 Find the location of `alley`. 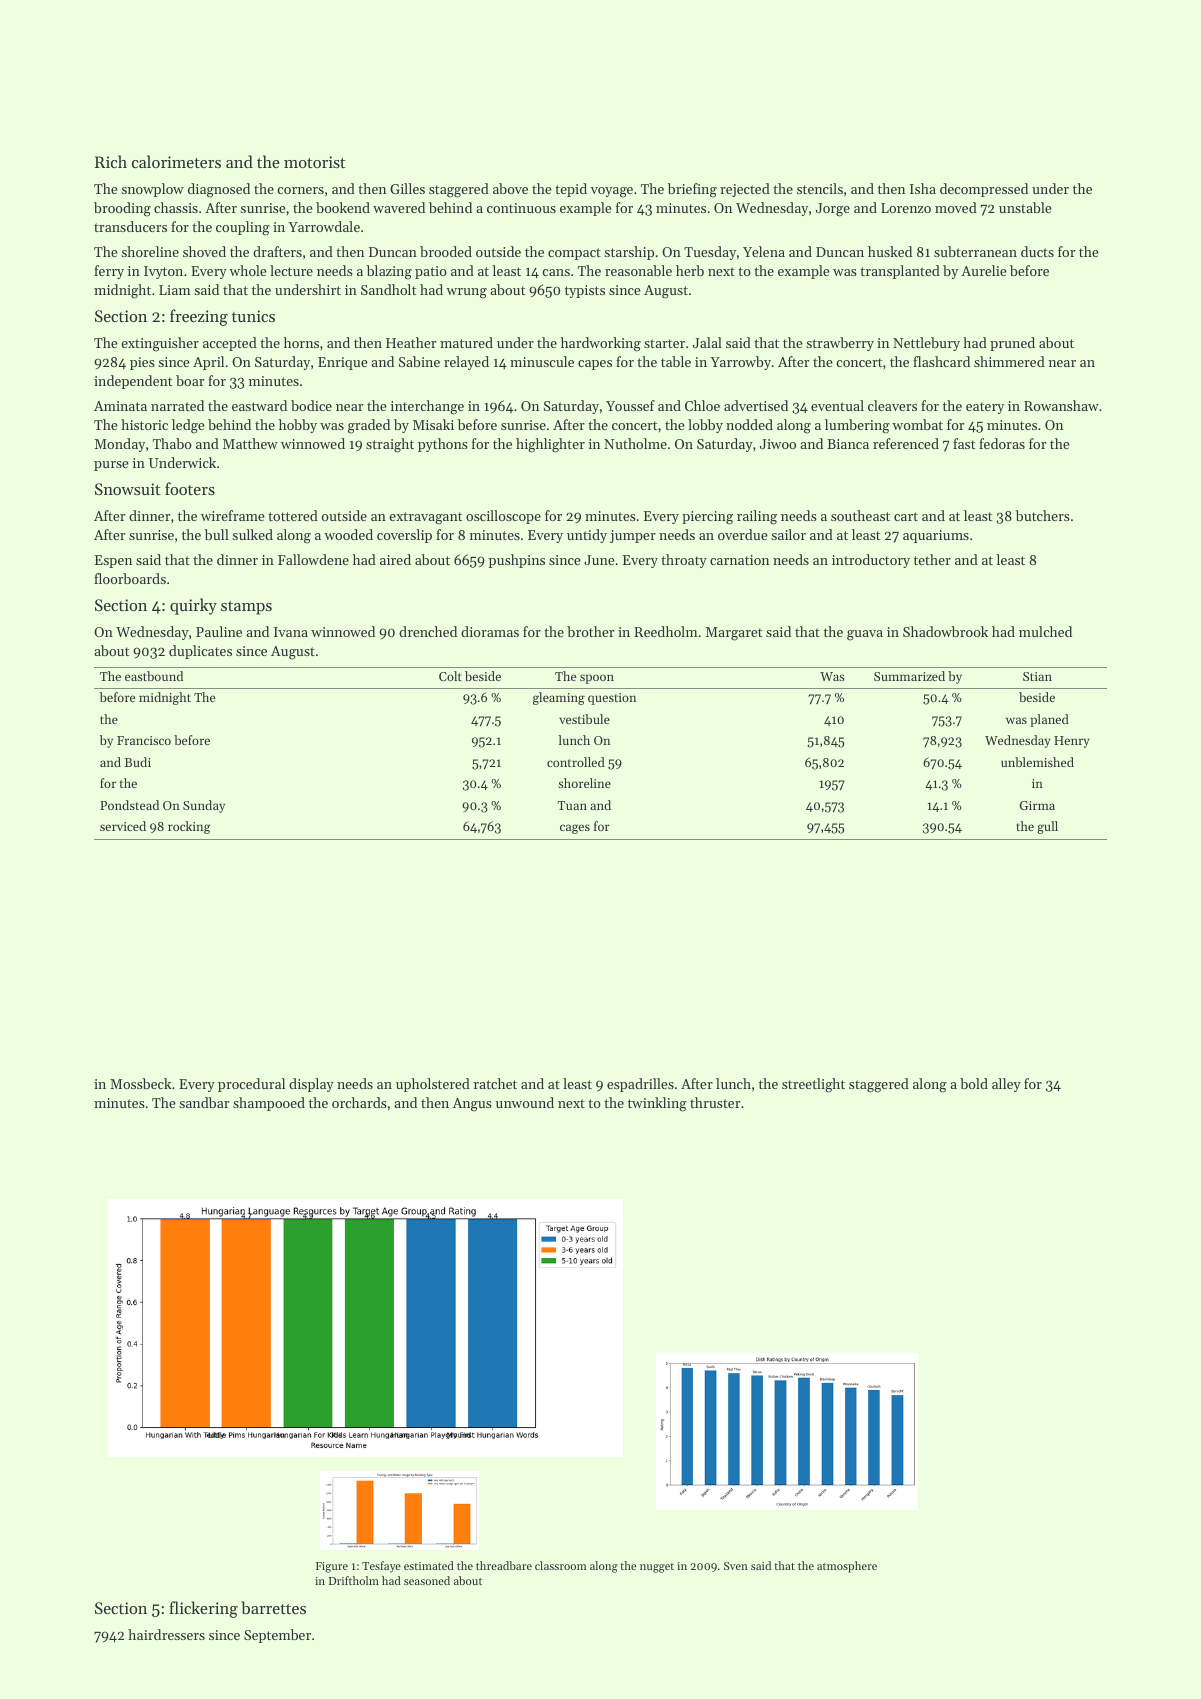

alley is located at coordinates (1006, 1085).
